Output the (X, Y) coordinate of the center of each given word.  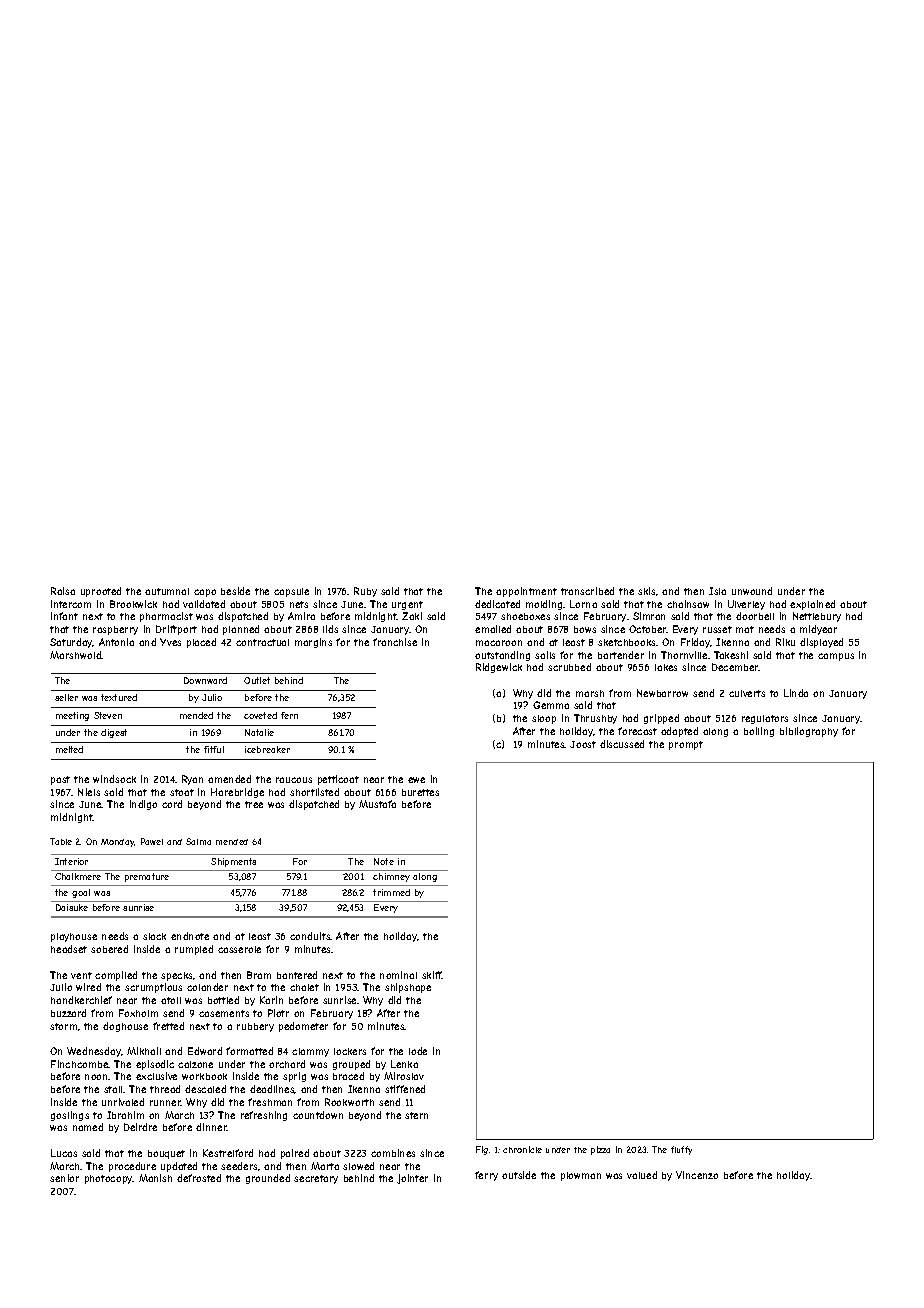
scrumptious (153, 988)
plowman (581, 1176)
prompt (686, 745)
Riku (785, 642)
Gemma (551, 705)
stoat (182, 792)
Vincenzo (697, 1175)
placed (201, 643)
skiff (432, 975)
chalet (304, 987)
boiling (759, 732)
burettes (420, 792)
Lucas (64, 1153)
